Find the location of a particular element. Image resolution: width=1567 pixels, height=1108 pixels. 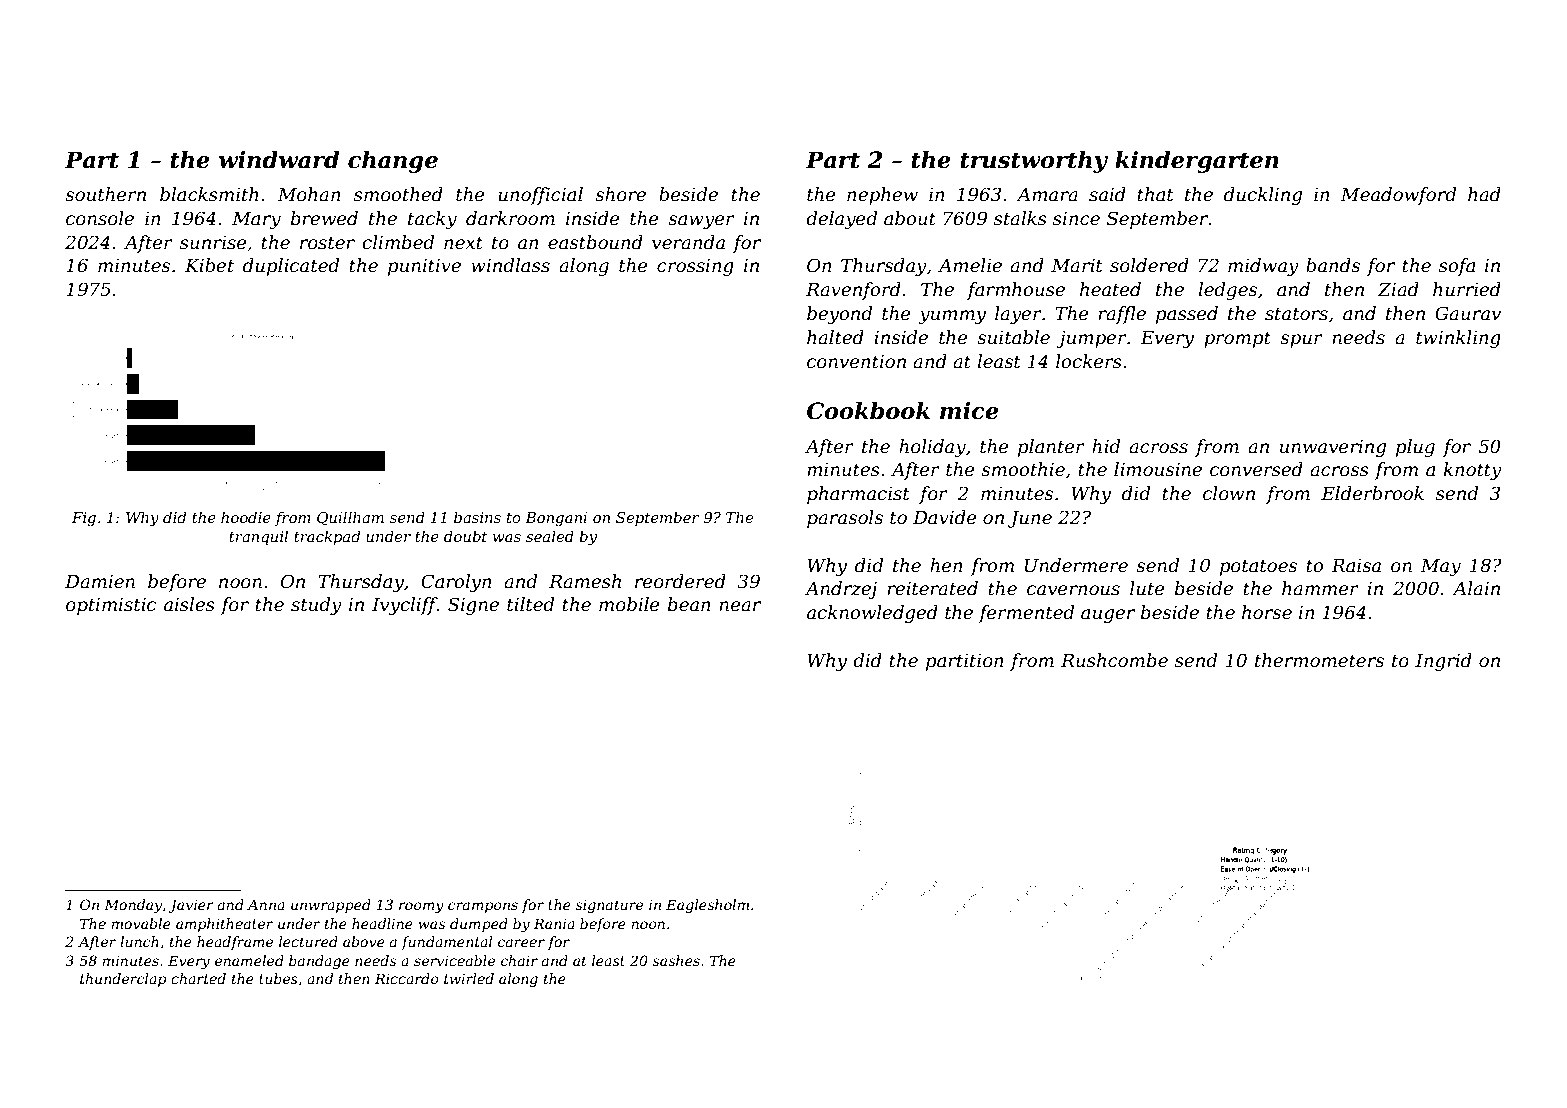

windward is located at coordinates (279, 160).
